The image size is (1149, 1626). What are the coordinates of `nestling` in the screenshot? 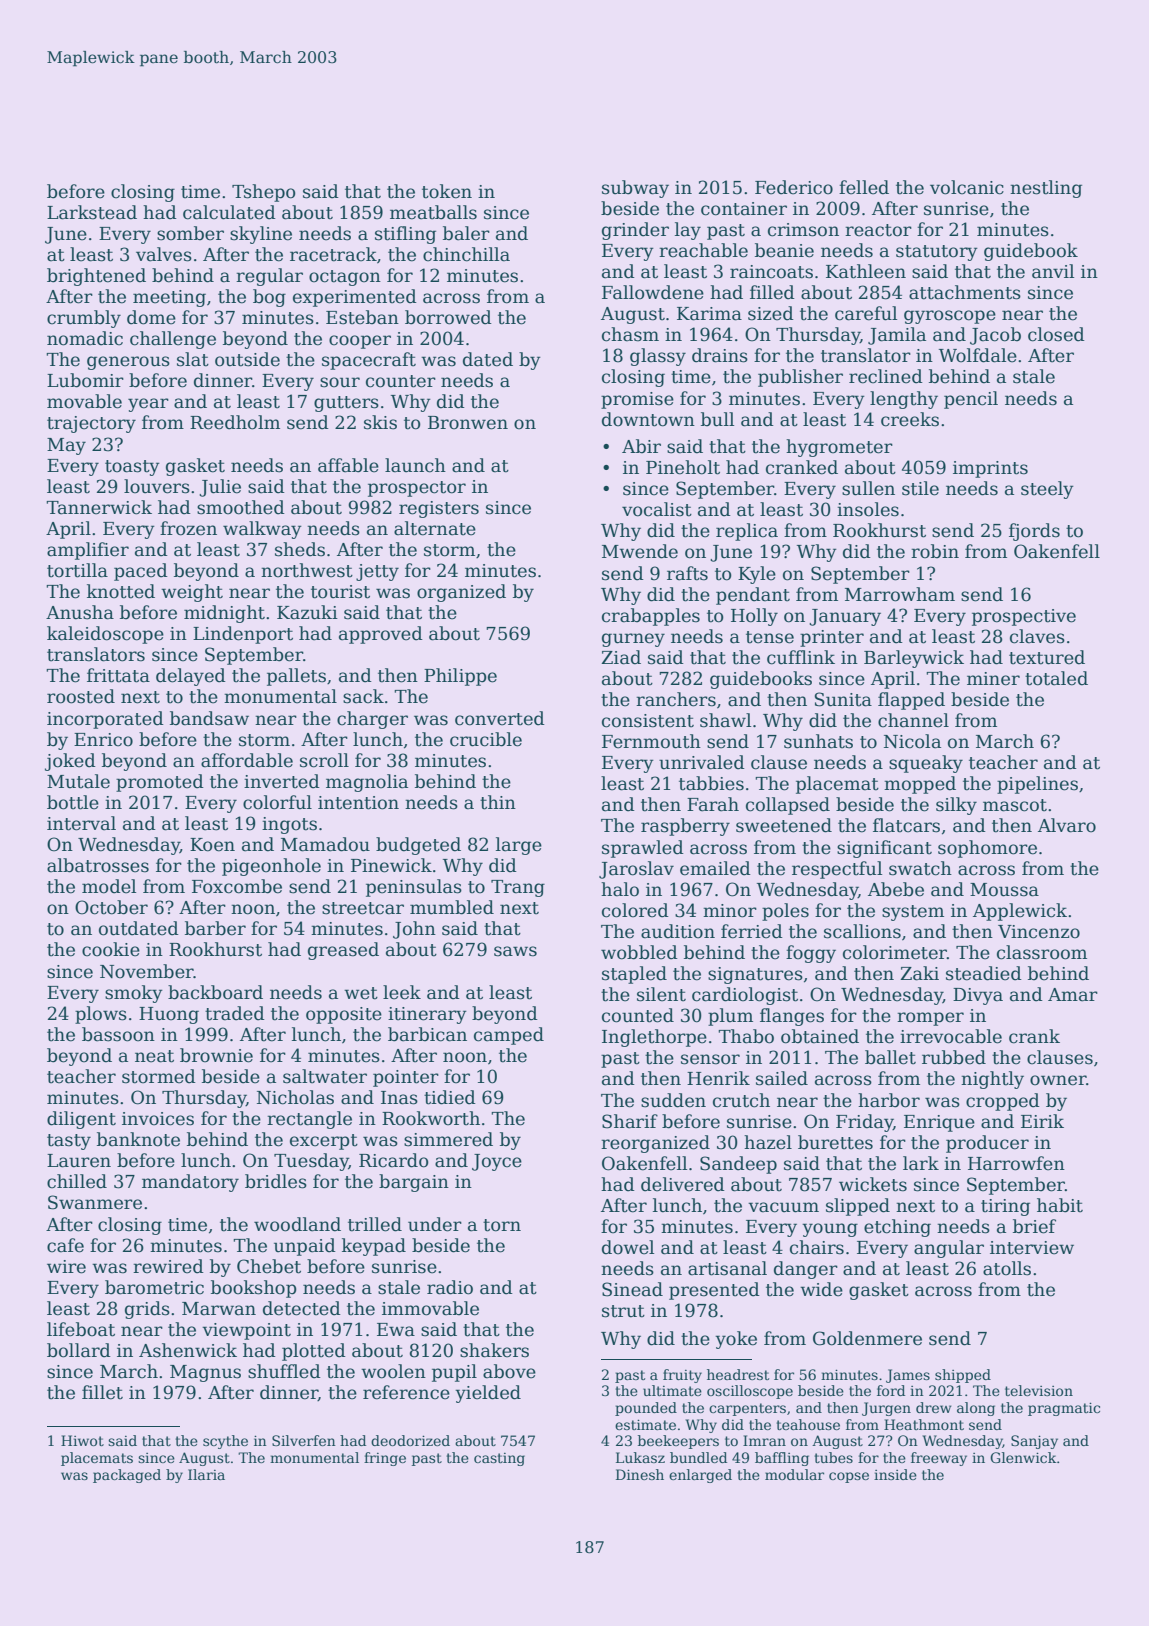 It's located at (1046, 189).
